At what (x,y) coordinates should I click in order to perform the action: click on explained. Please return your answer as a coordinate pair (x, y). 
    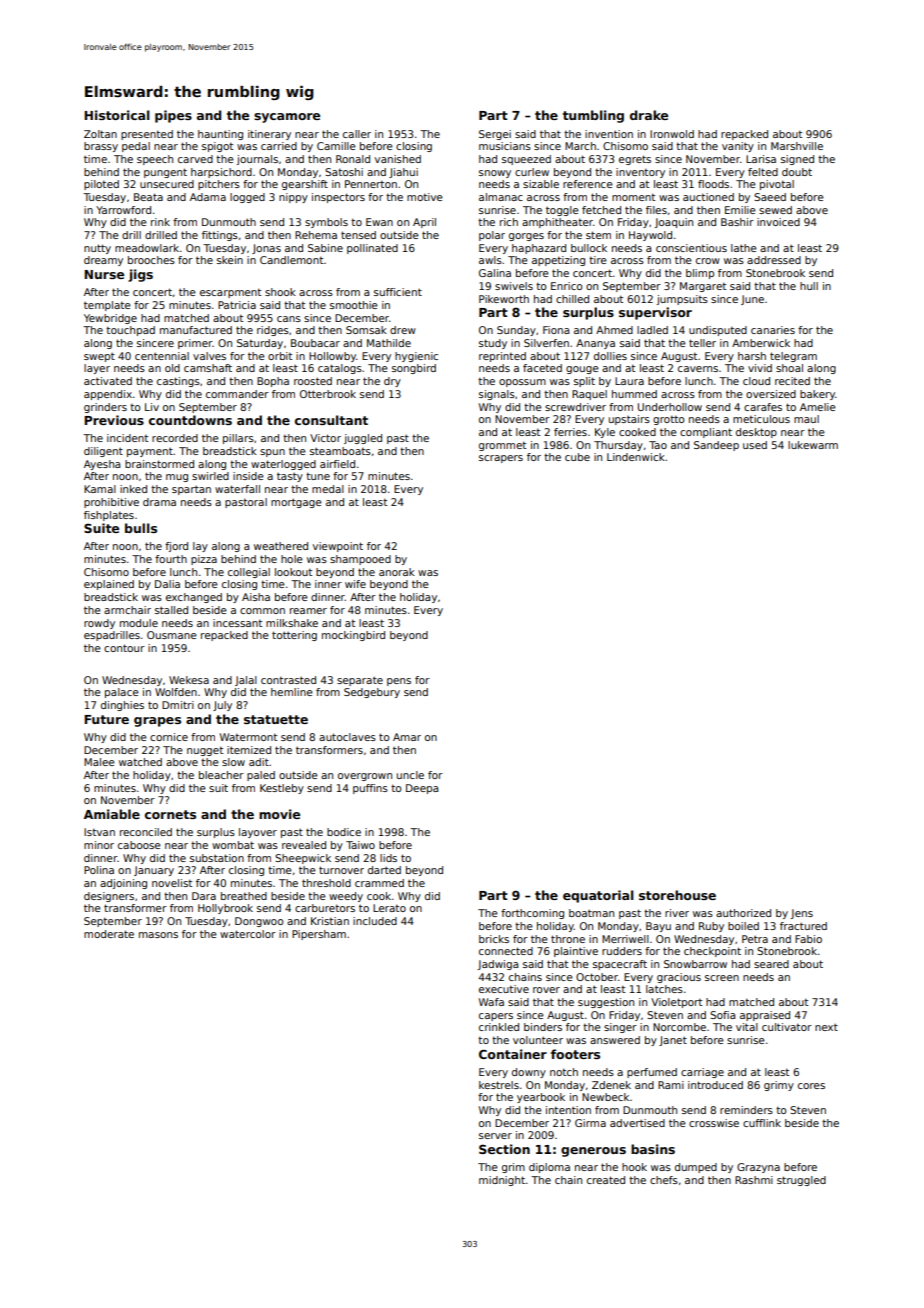
    Looking at the image, I should click on (109, 585).
